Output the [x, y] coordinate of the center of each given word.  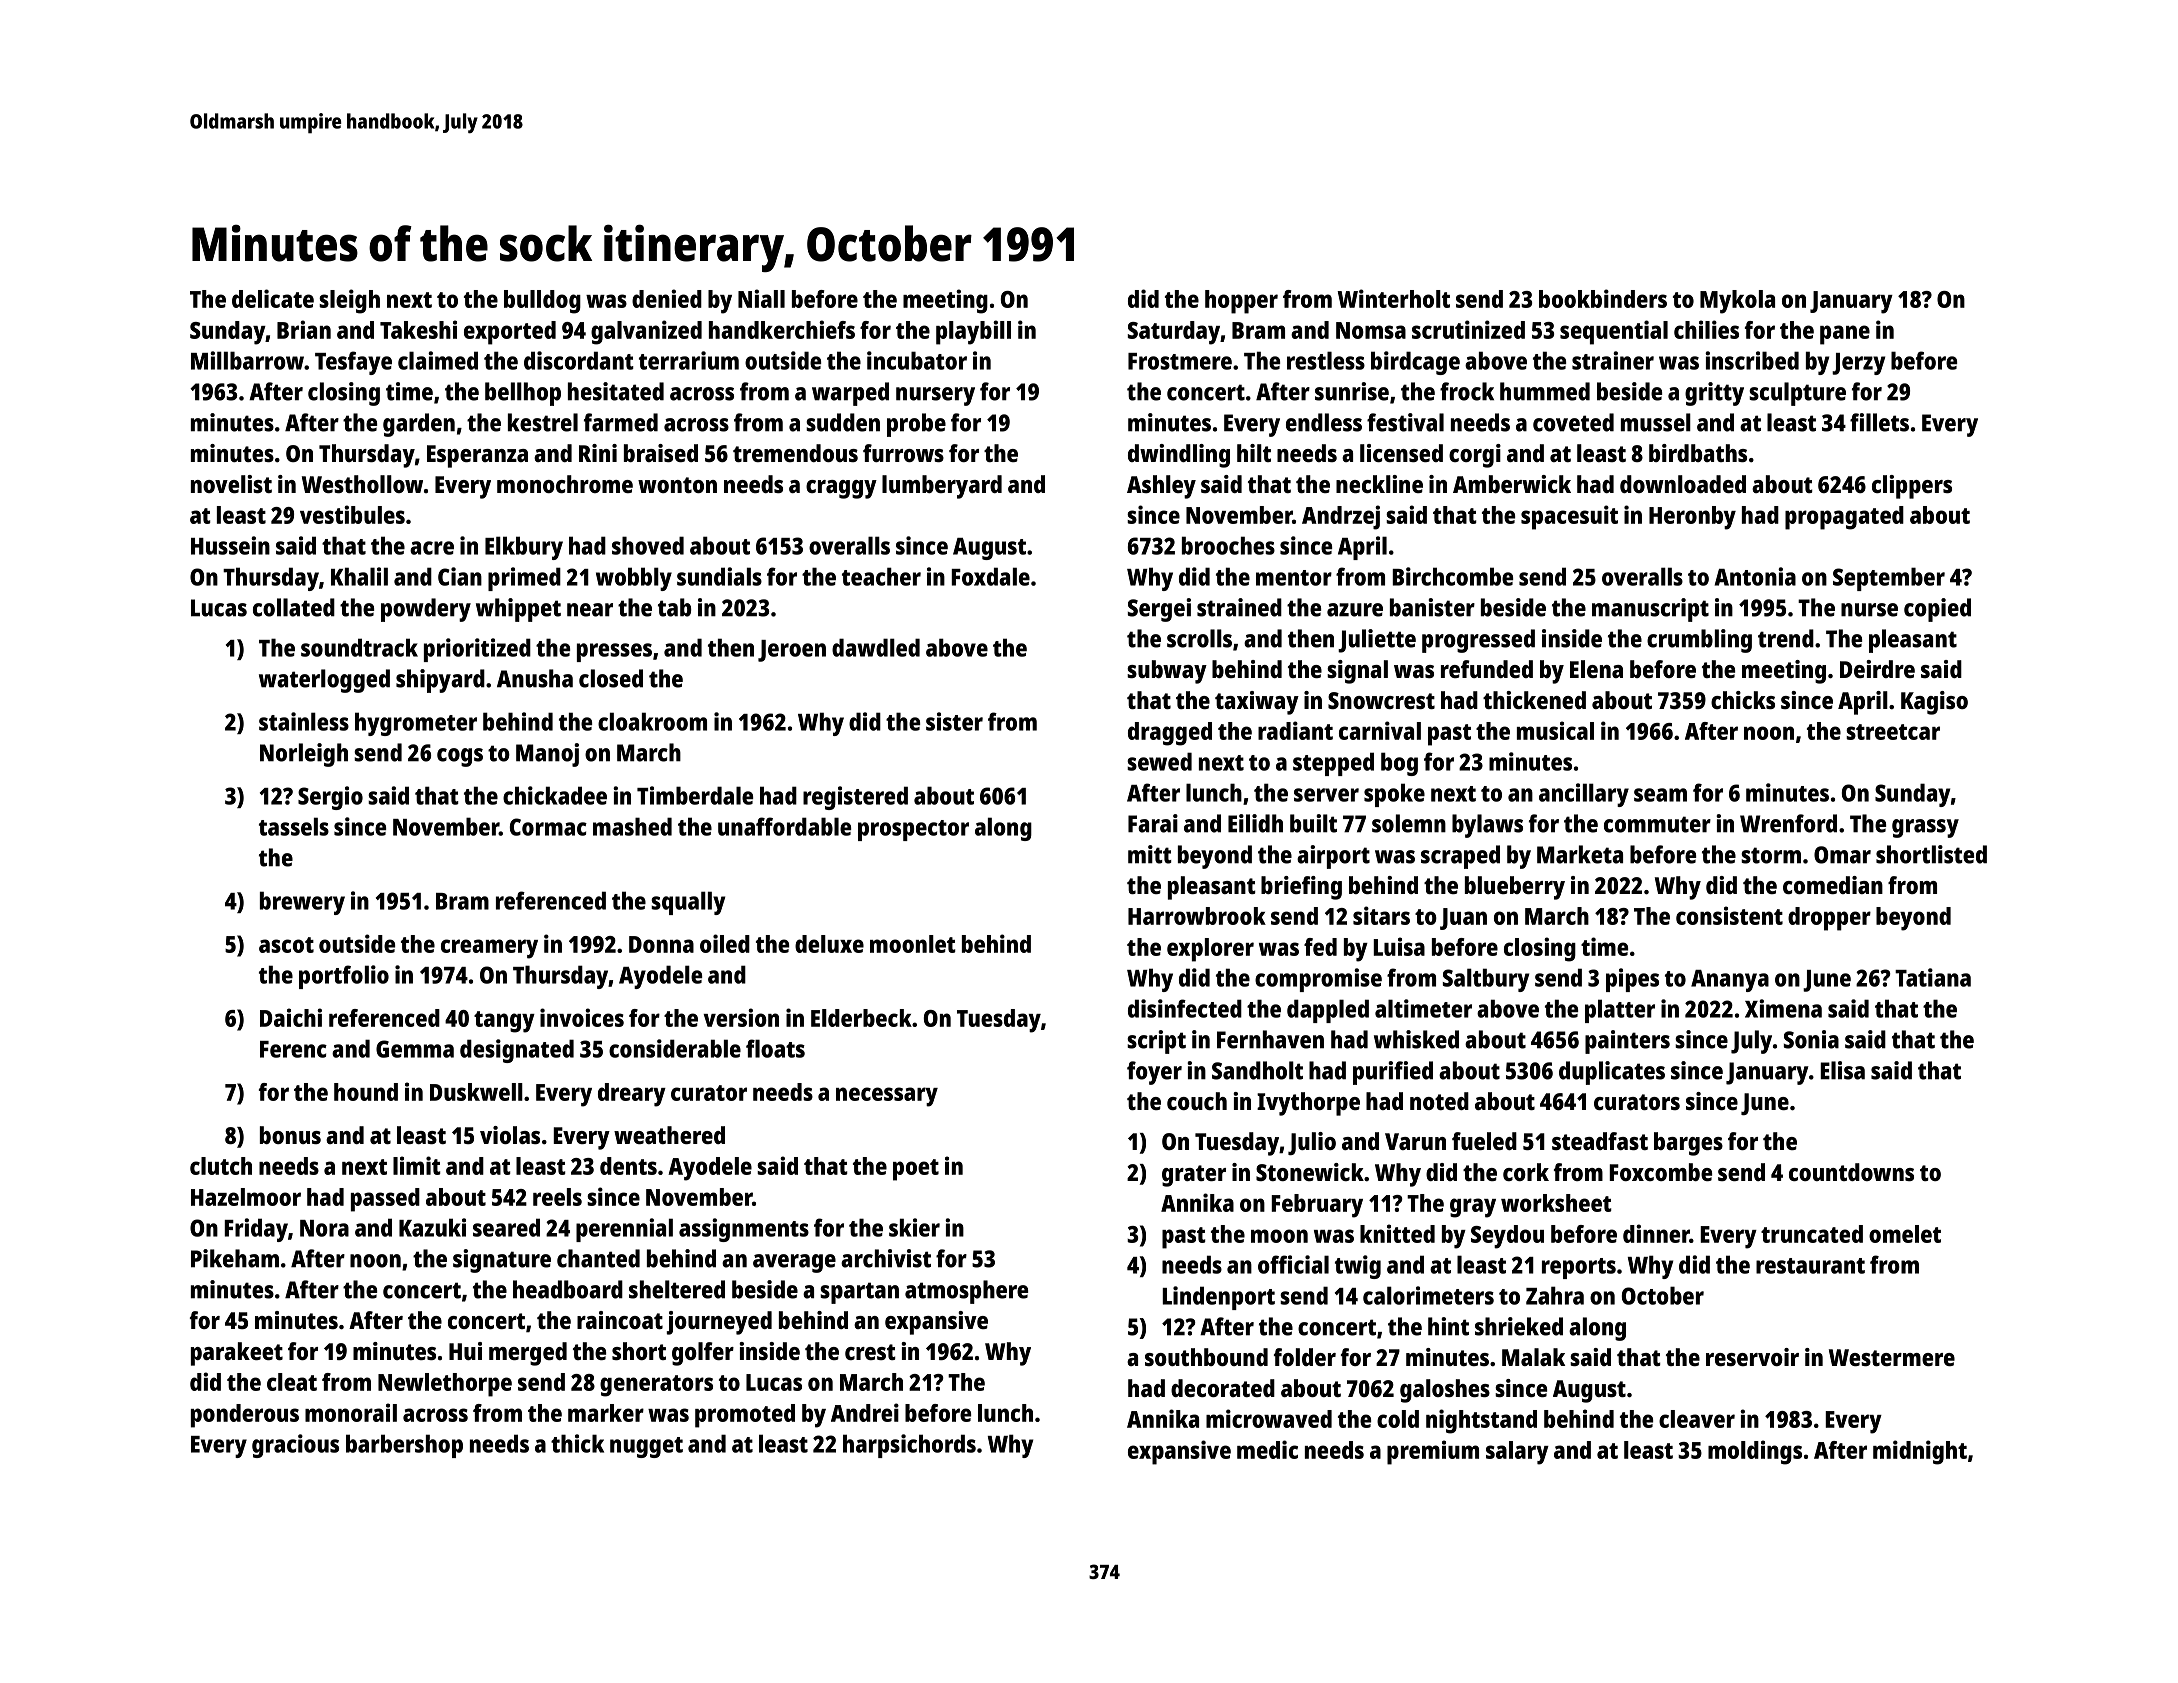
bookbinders [1603, 298]
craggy [841, 489]
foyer [1154, 1073]
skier [914, 1227]
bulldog [542, 302]
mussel [1656, 422]
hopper [1241, 302]
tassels [294, 826]
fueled [1484, 1141]
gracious [295, 1446]
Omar [1842, 855]
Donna [661, 944]
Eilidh [1255, 823]
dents [628, 1166]
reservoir [1752, 1357]
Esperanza [477, 456]
